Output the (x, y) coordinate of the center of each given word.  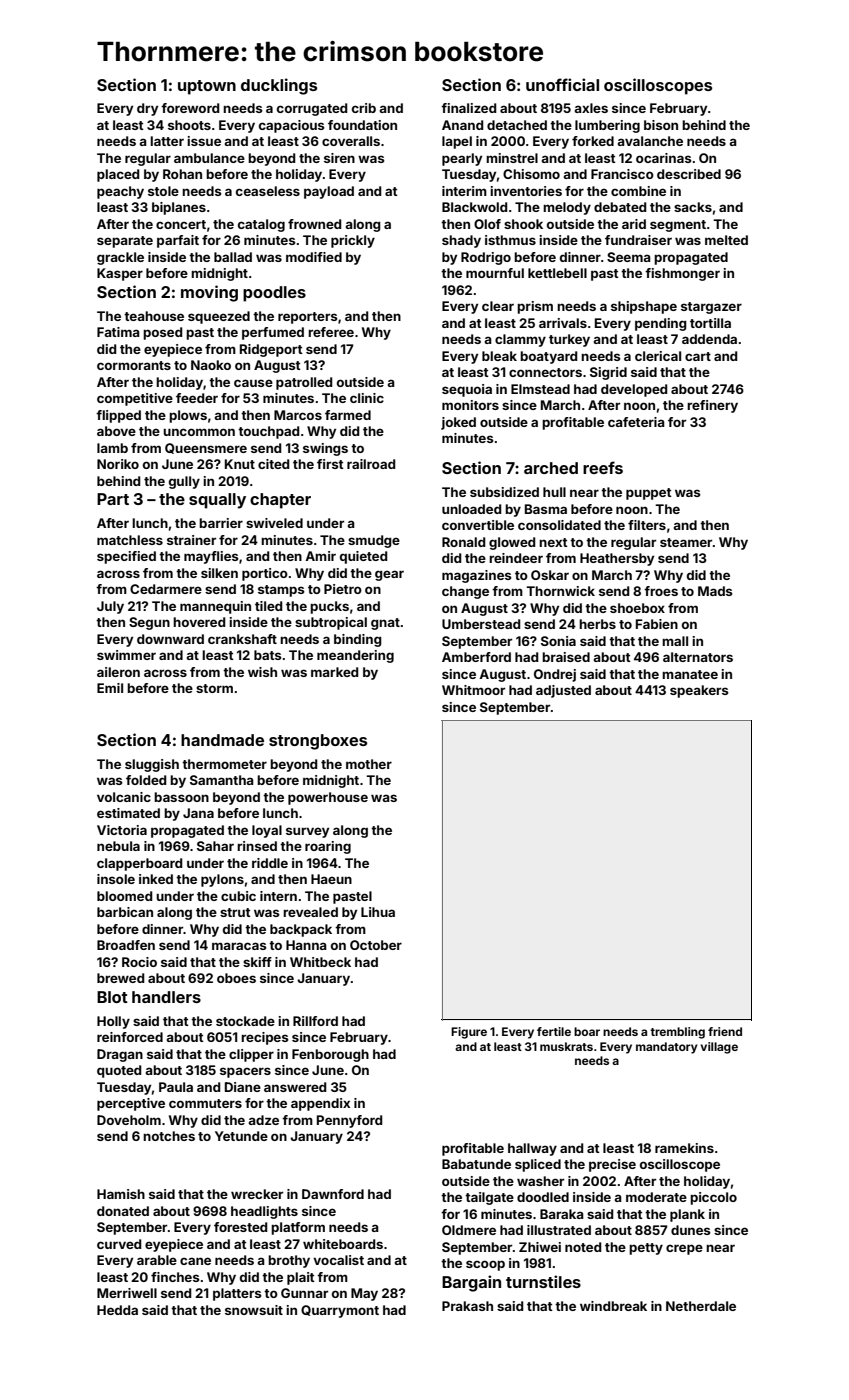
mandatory (667, 1048)
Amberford (476, 657)
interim (464, 191)
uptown (207, 87)
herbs (597, 624)
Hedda (117, 1310)
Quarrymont (340, 1311)
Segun (149, 623)
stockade (245, 1021)
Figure (469, 1033)
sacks (693, 207)
